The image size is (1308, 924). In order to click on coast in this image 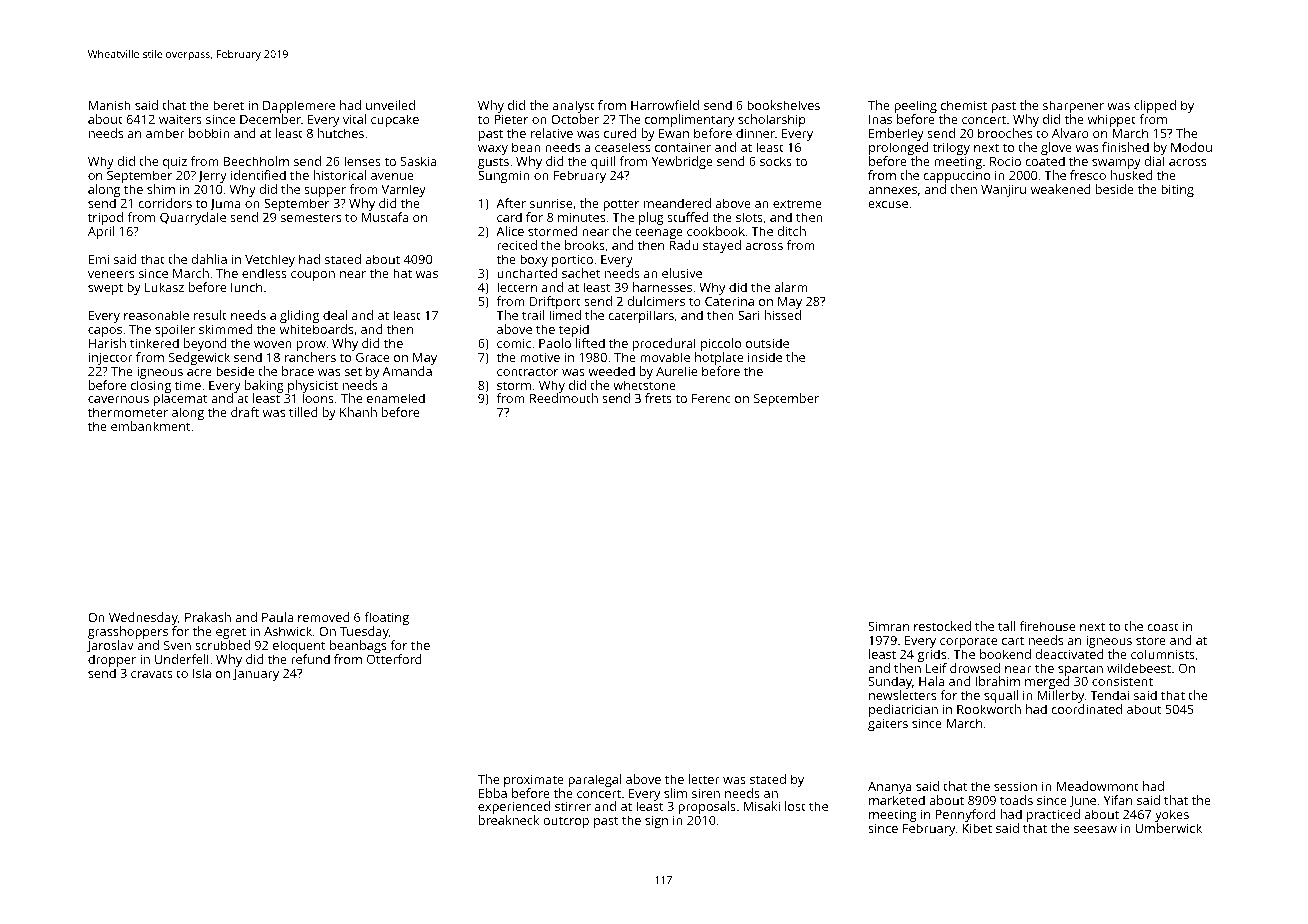, I will do `click(1163, 627)`.
